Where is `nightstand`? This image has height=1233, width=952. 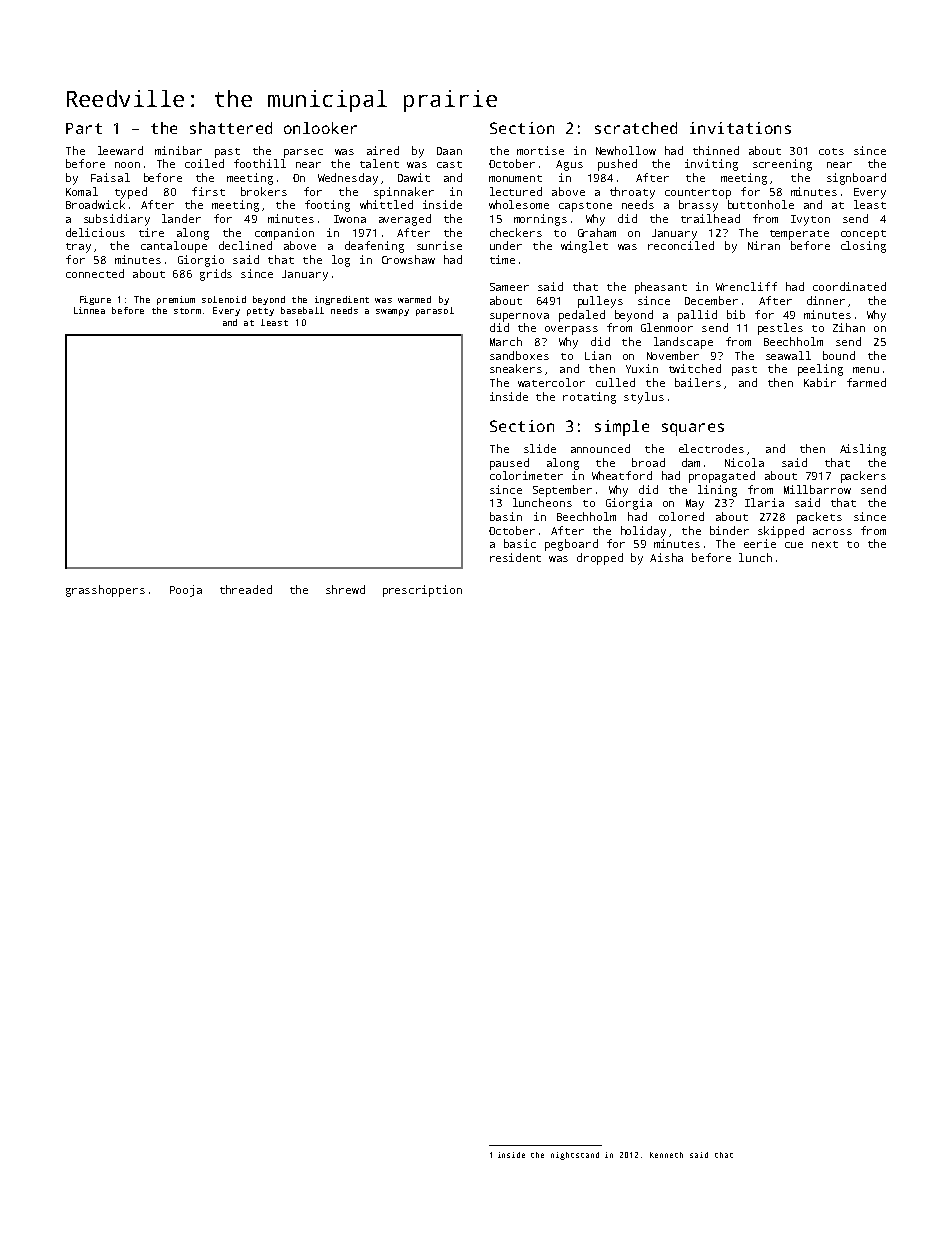 nightstand is located at coordinates (575, 1156).
